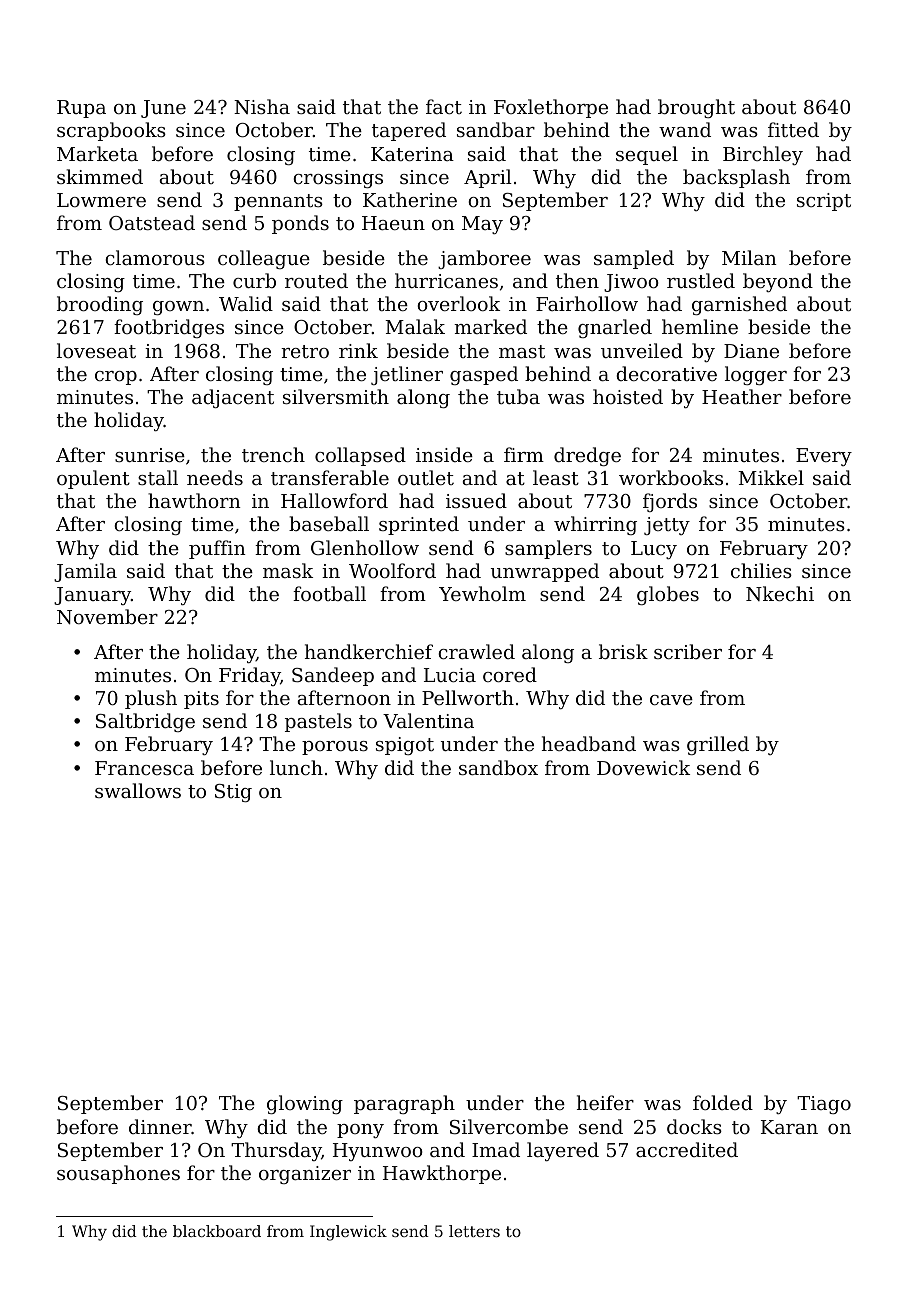  I want to click on sequel, so click(647, 155).
